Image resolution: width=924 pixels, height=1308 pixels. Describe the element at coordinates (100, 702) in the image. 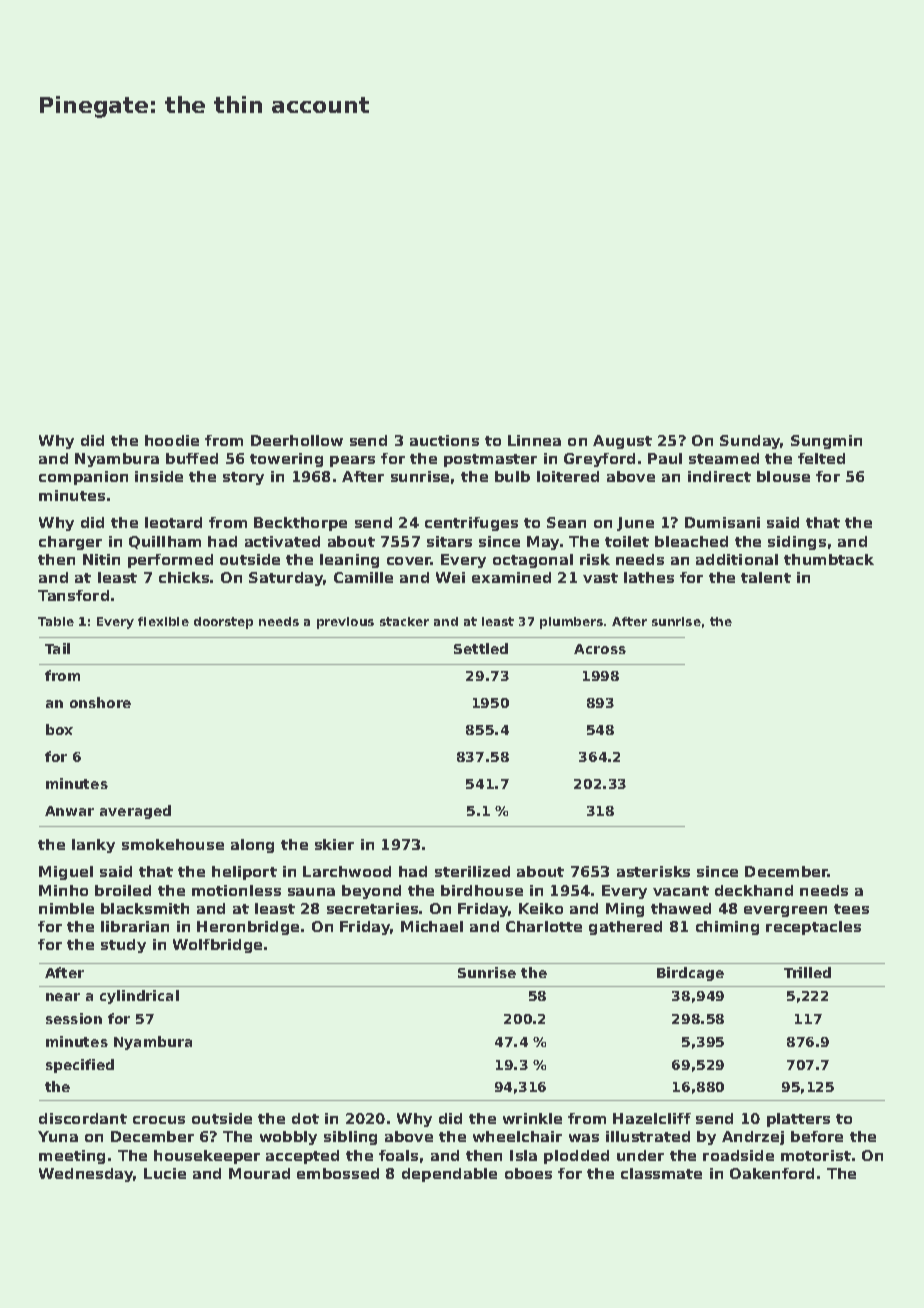

I see `onshore` at that location.
